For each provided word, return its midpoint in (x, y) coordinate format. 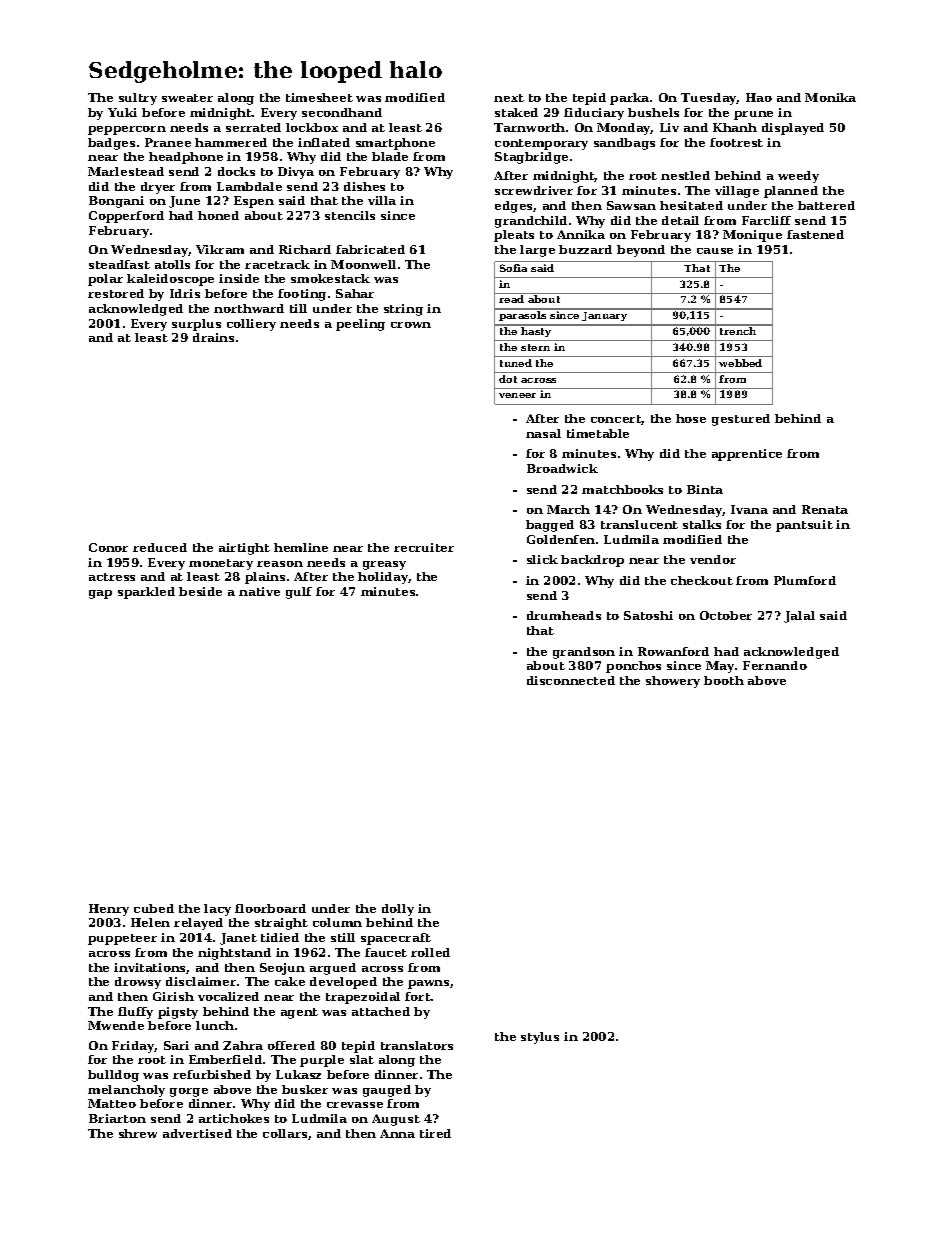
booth (724, 680)
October (726, 615)
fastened (815, 234)
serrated (253, 127)
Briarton (117, 1118)
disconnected (571, 680)
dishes (364, 186)
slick (542, 559)
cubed (154, 908)
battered (826, 205)
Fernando (775, 665)
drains (213, 337)
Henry (109, 910)
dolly (398, 910)
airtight (244, 549)
